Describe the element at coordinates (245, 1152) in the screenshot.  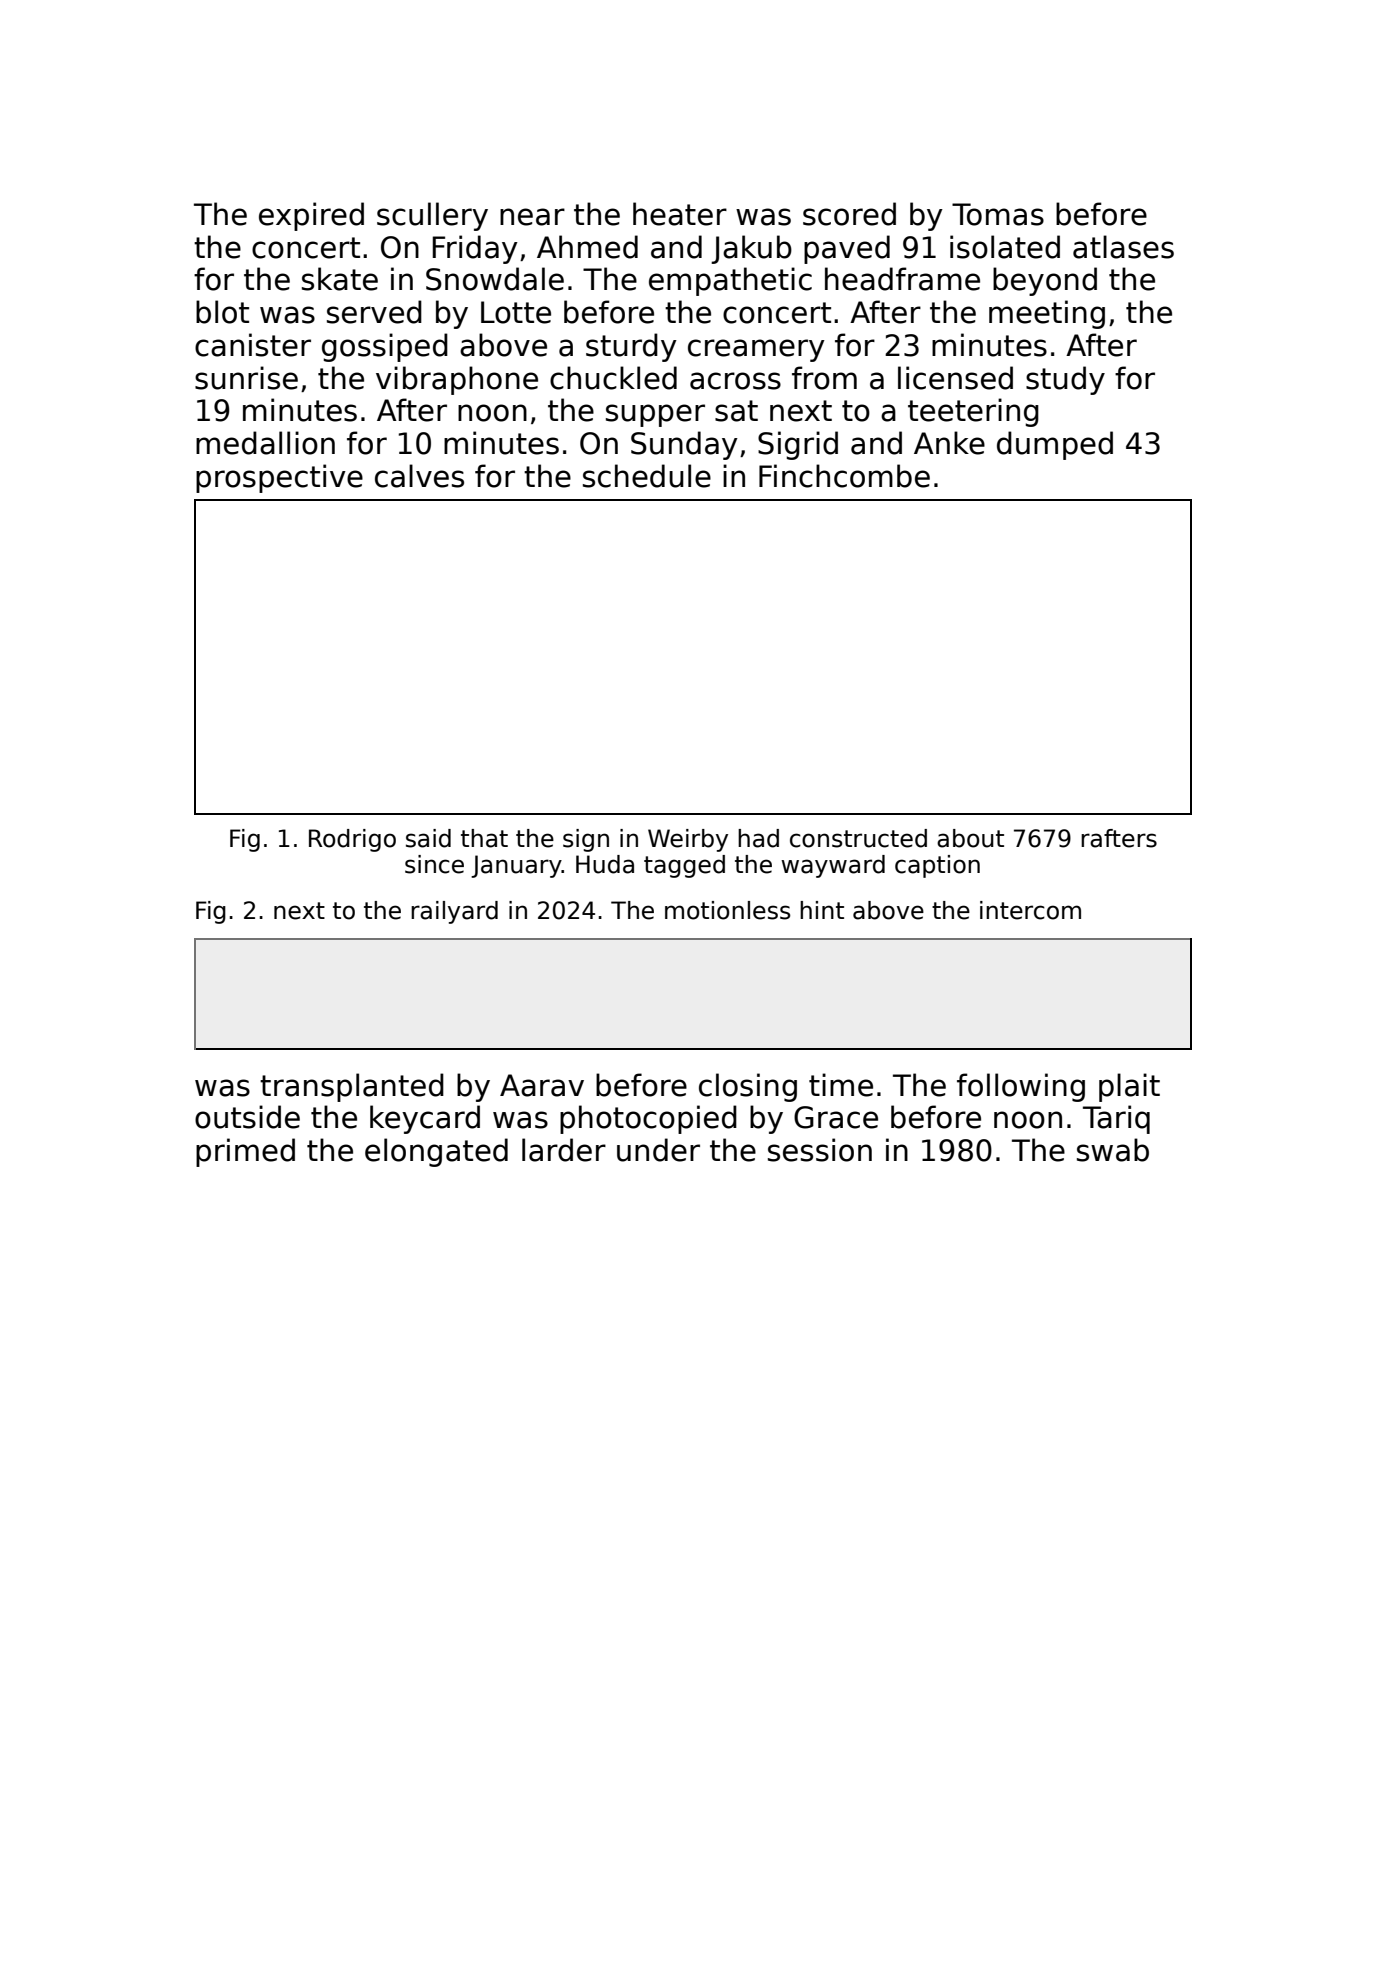
I see `primed` at that location.
